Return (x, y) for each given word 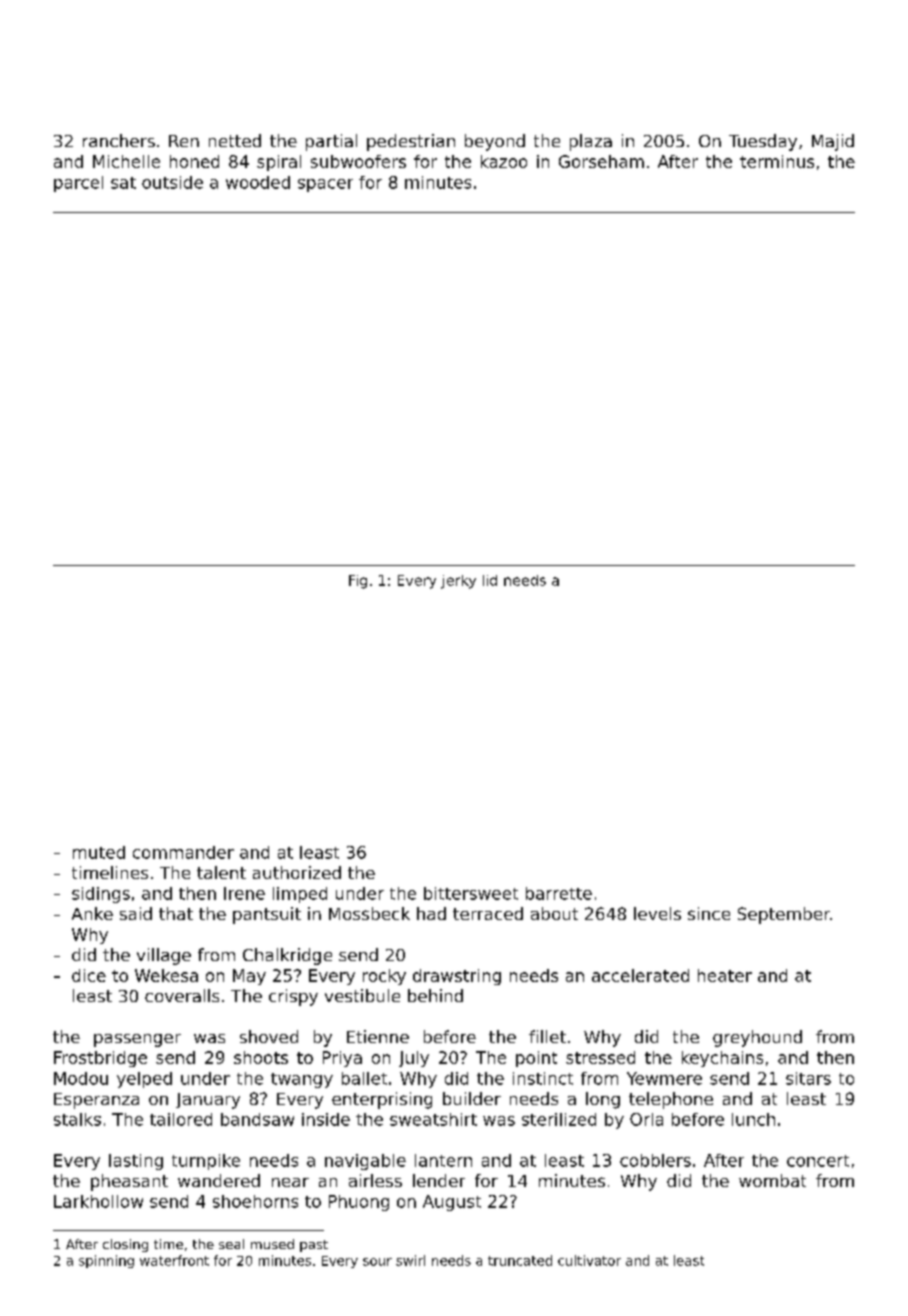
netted (235, 140)
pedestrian (411, 142)
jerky (458, 582)
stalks (77, 1119)
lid (490, 580)
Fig (358, 582)
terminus (777, 161)
